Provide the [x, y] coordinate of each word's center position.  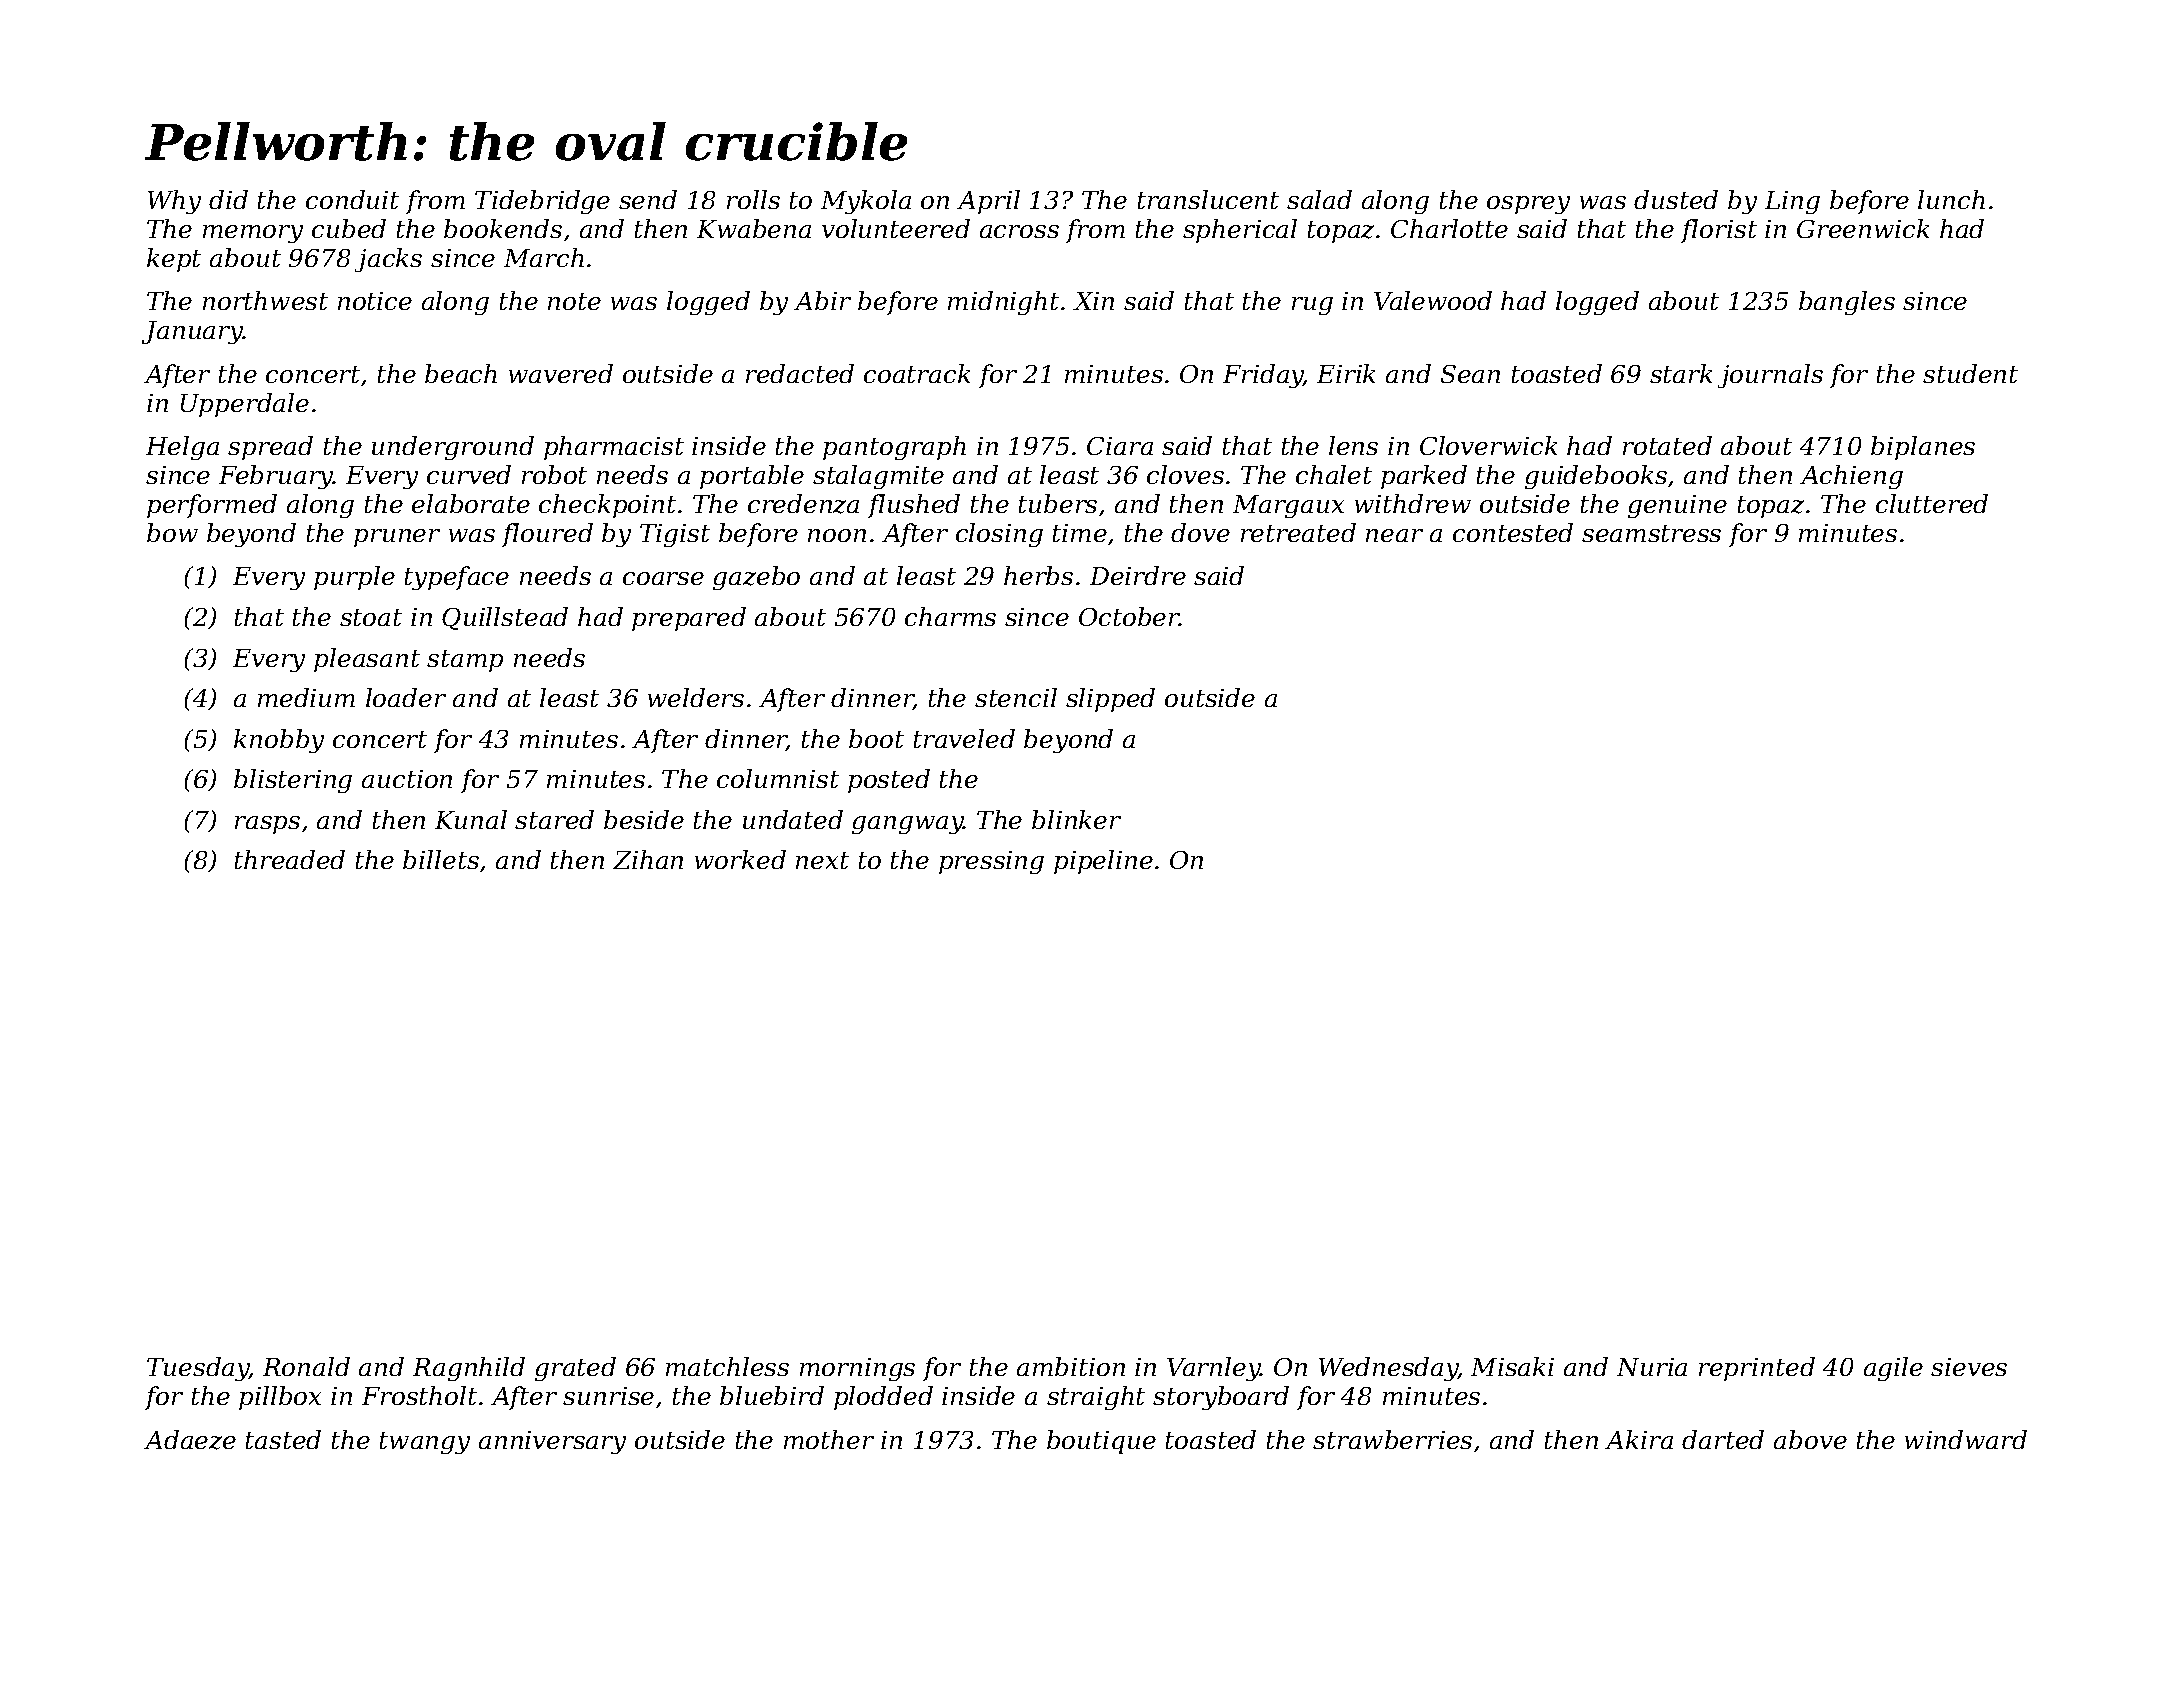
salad [1319, 199]
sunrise [608, 1396]
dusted [1676, 199]
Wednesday [1388, 1369]
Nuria [1652, 1367]
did [228, 199]
